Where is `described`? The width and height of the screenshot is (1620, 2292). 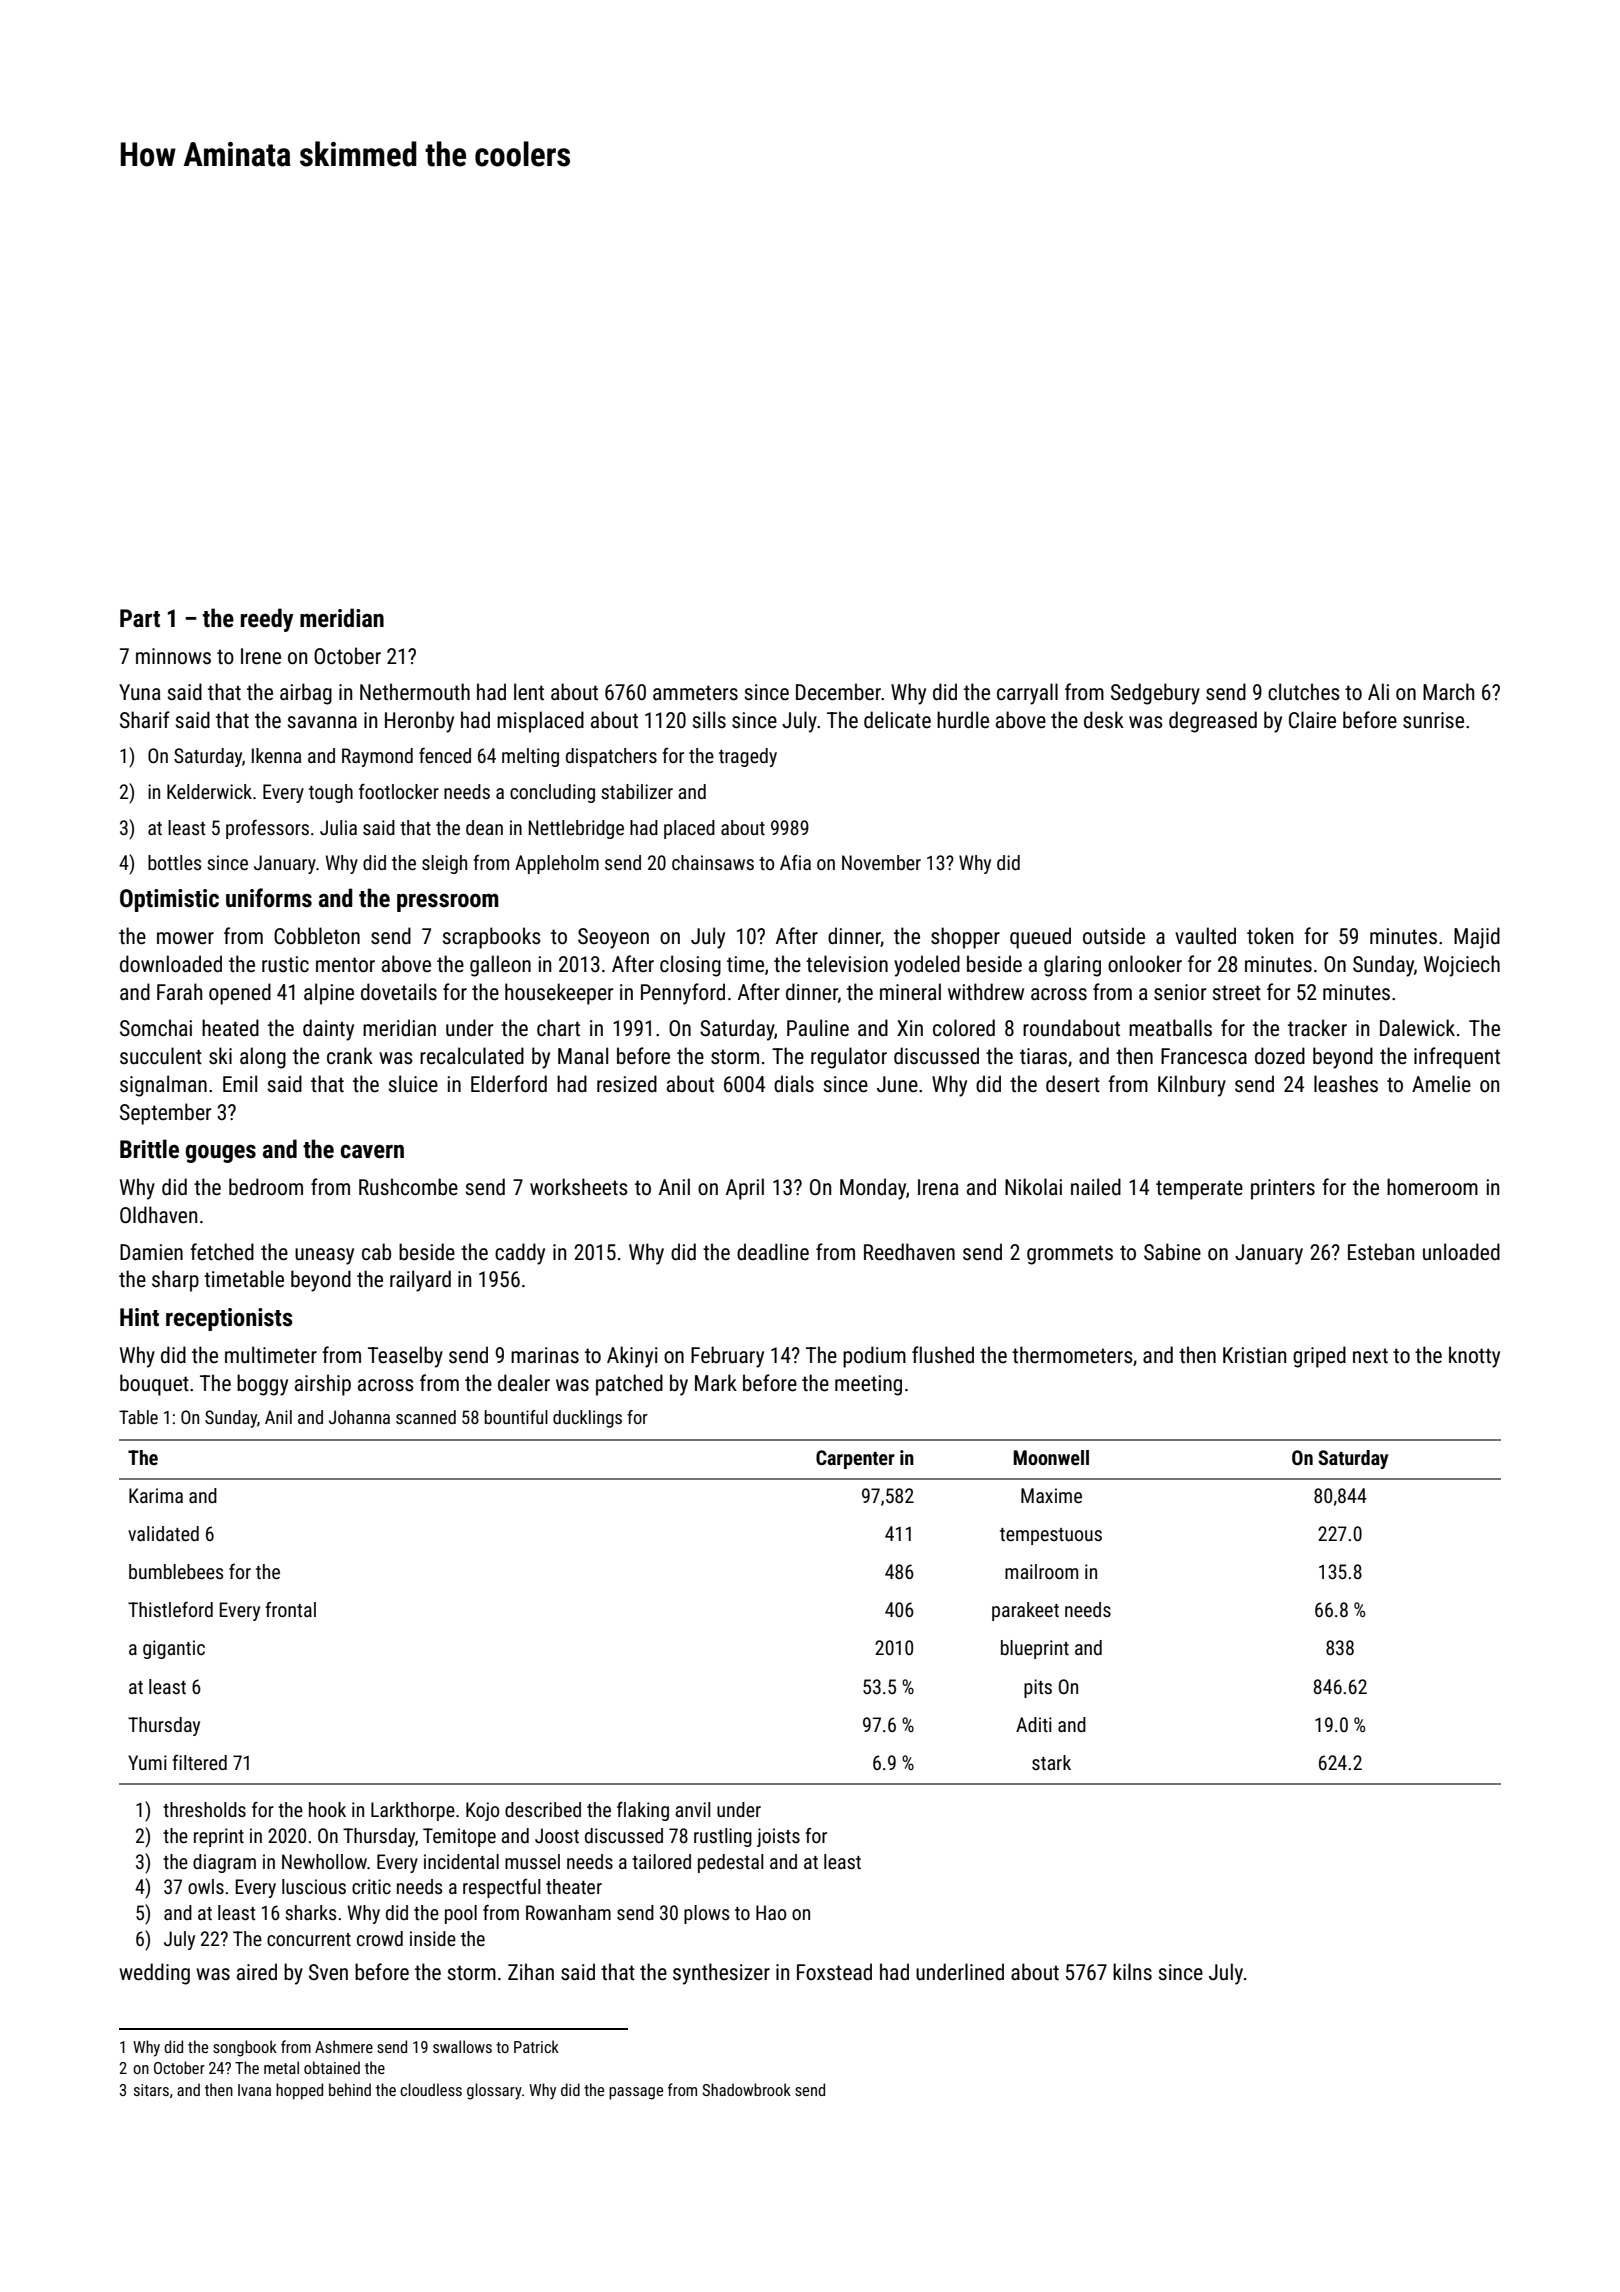
described is located at coordinates (543, 1809).
